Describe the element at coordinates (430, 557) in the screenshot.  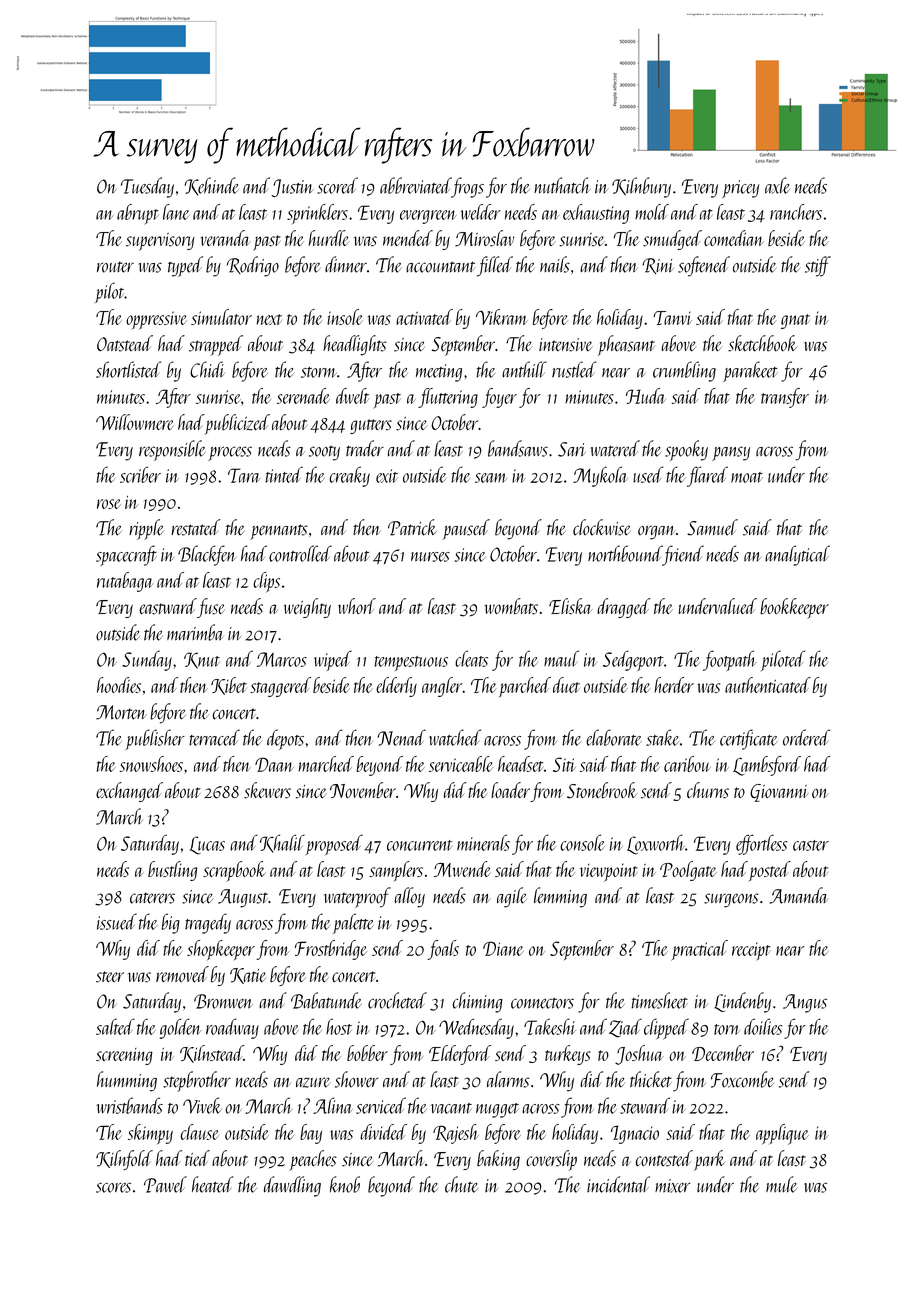
I see `nurses` at that location.
